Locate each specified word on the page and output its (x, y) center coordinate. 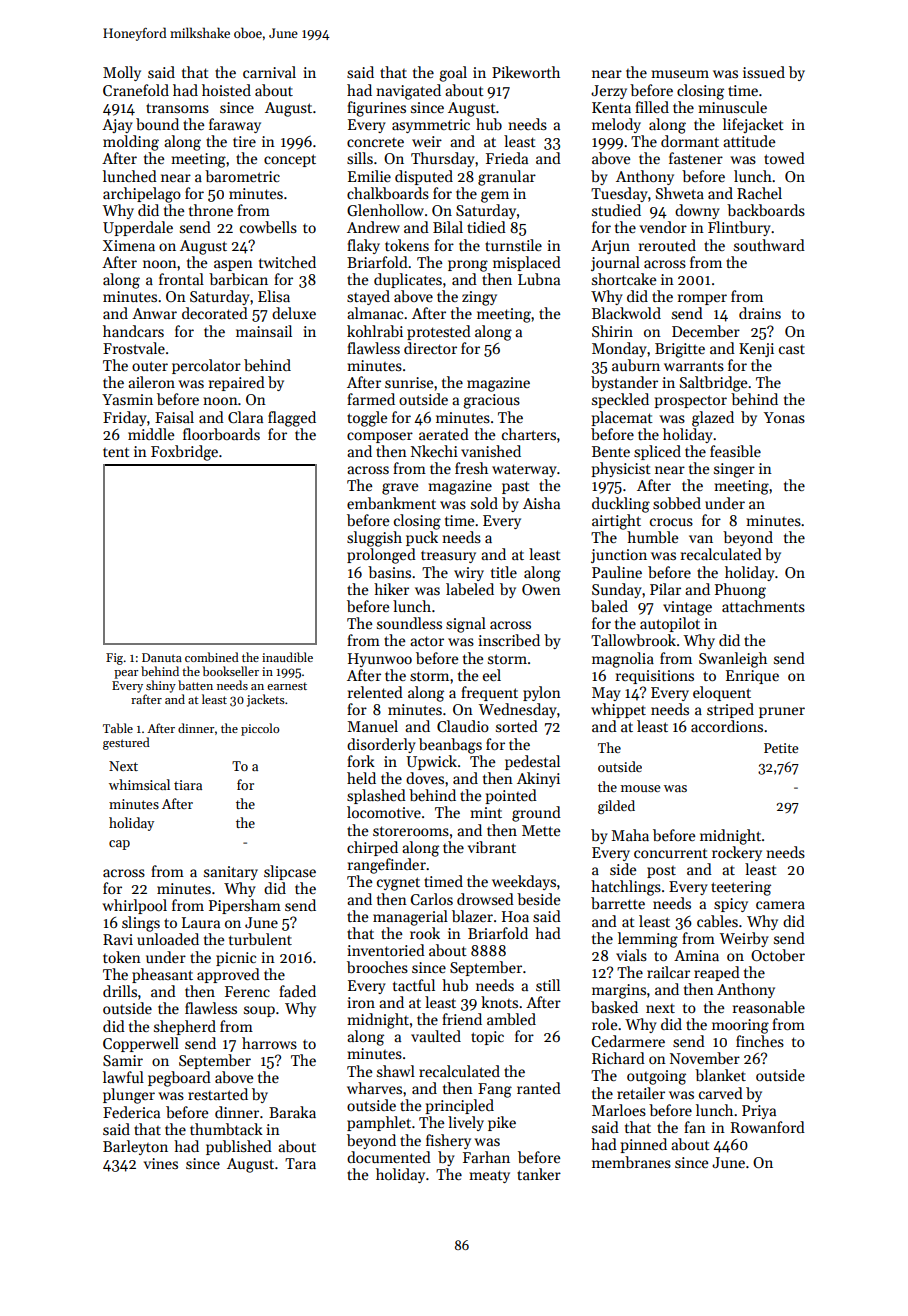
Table (118, 728)
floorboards (221, 434)
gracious (491, 401)
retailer (641, 1093)
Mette (541, 830)
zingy (479, 298)
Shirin (612, 331)
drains (760, 313)
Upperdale (138, 228)
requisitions (655, 677)
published (239, 1147)
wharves (374, 1088)
